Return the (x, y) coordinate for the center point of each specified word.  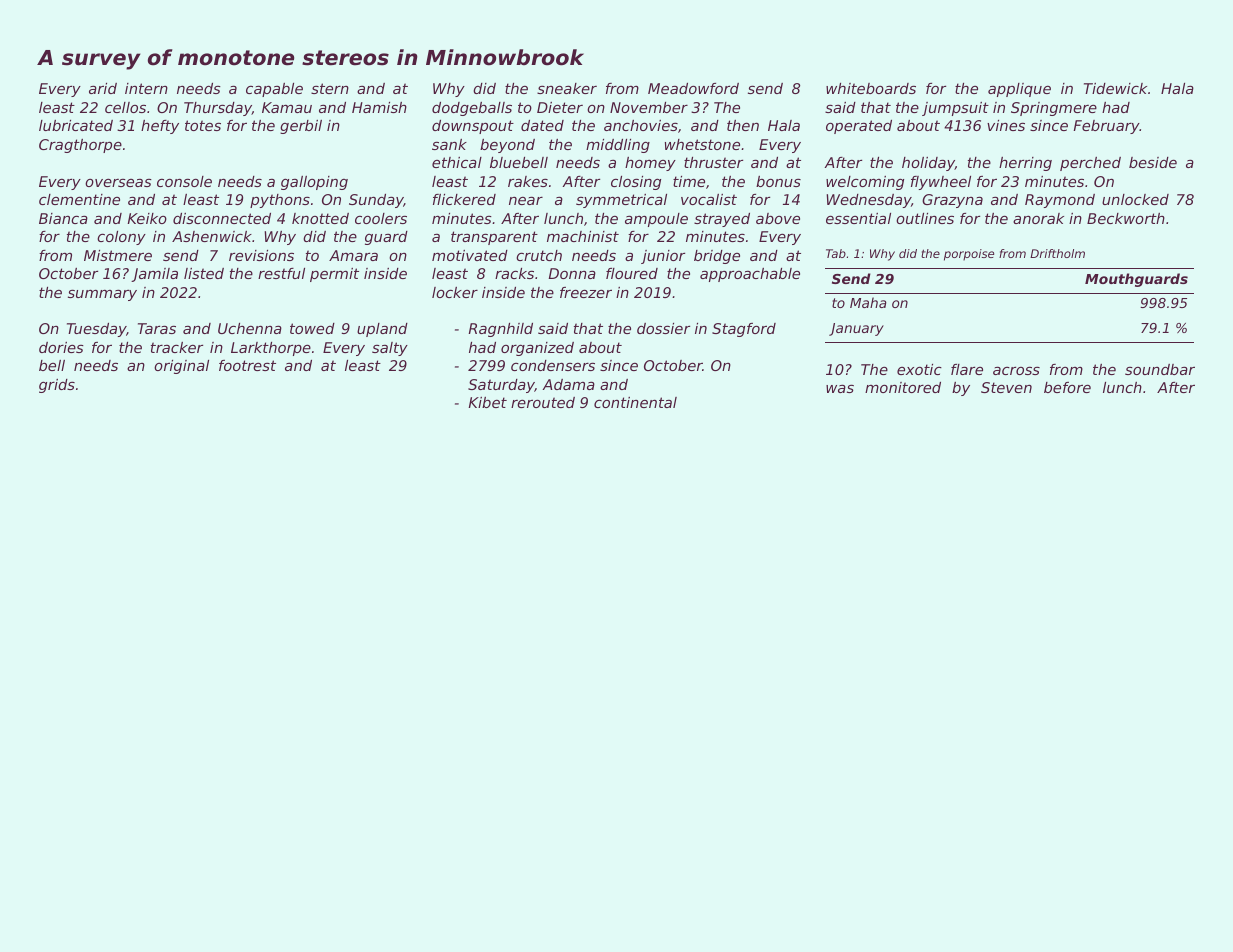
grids (57, 386)
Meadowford (693, 88)
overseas (118, 183)
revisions (261, 255)
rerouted (543, 402)
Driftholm (1057, 253)
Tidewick (1115, 88)
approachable (750, 275)
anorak (1038, 218)
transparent (494, 238)
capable (274, 90)
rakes (528, 181)
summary (102, 295)
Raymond (1060, 201)
